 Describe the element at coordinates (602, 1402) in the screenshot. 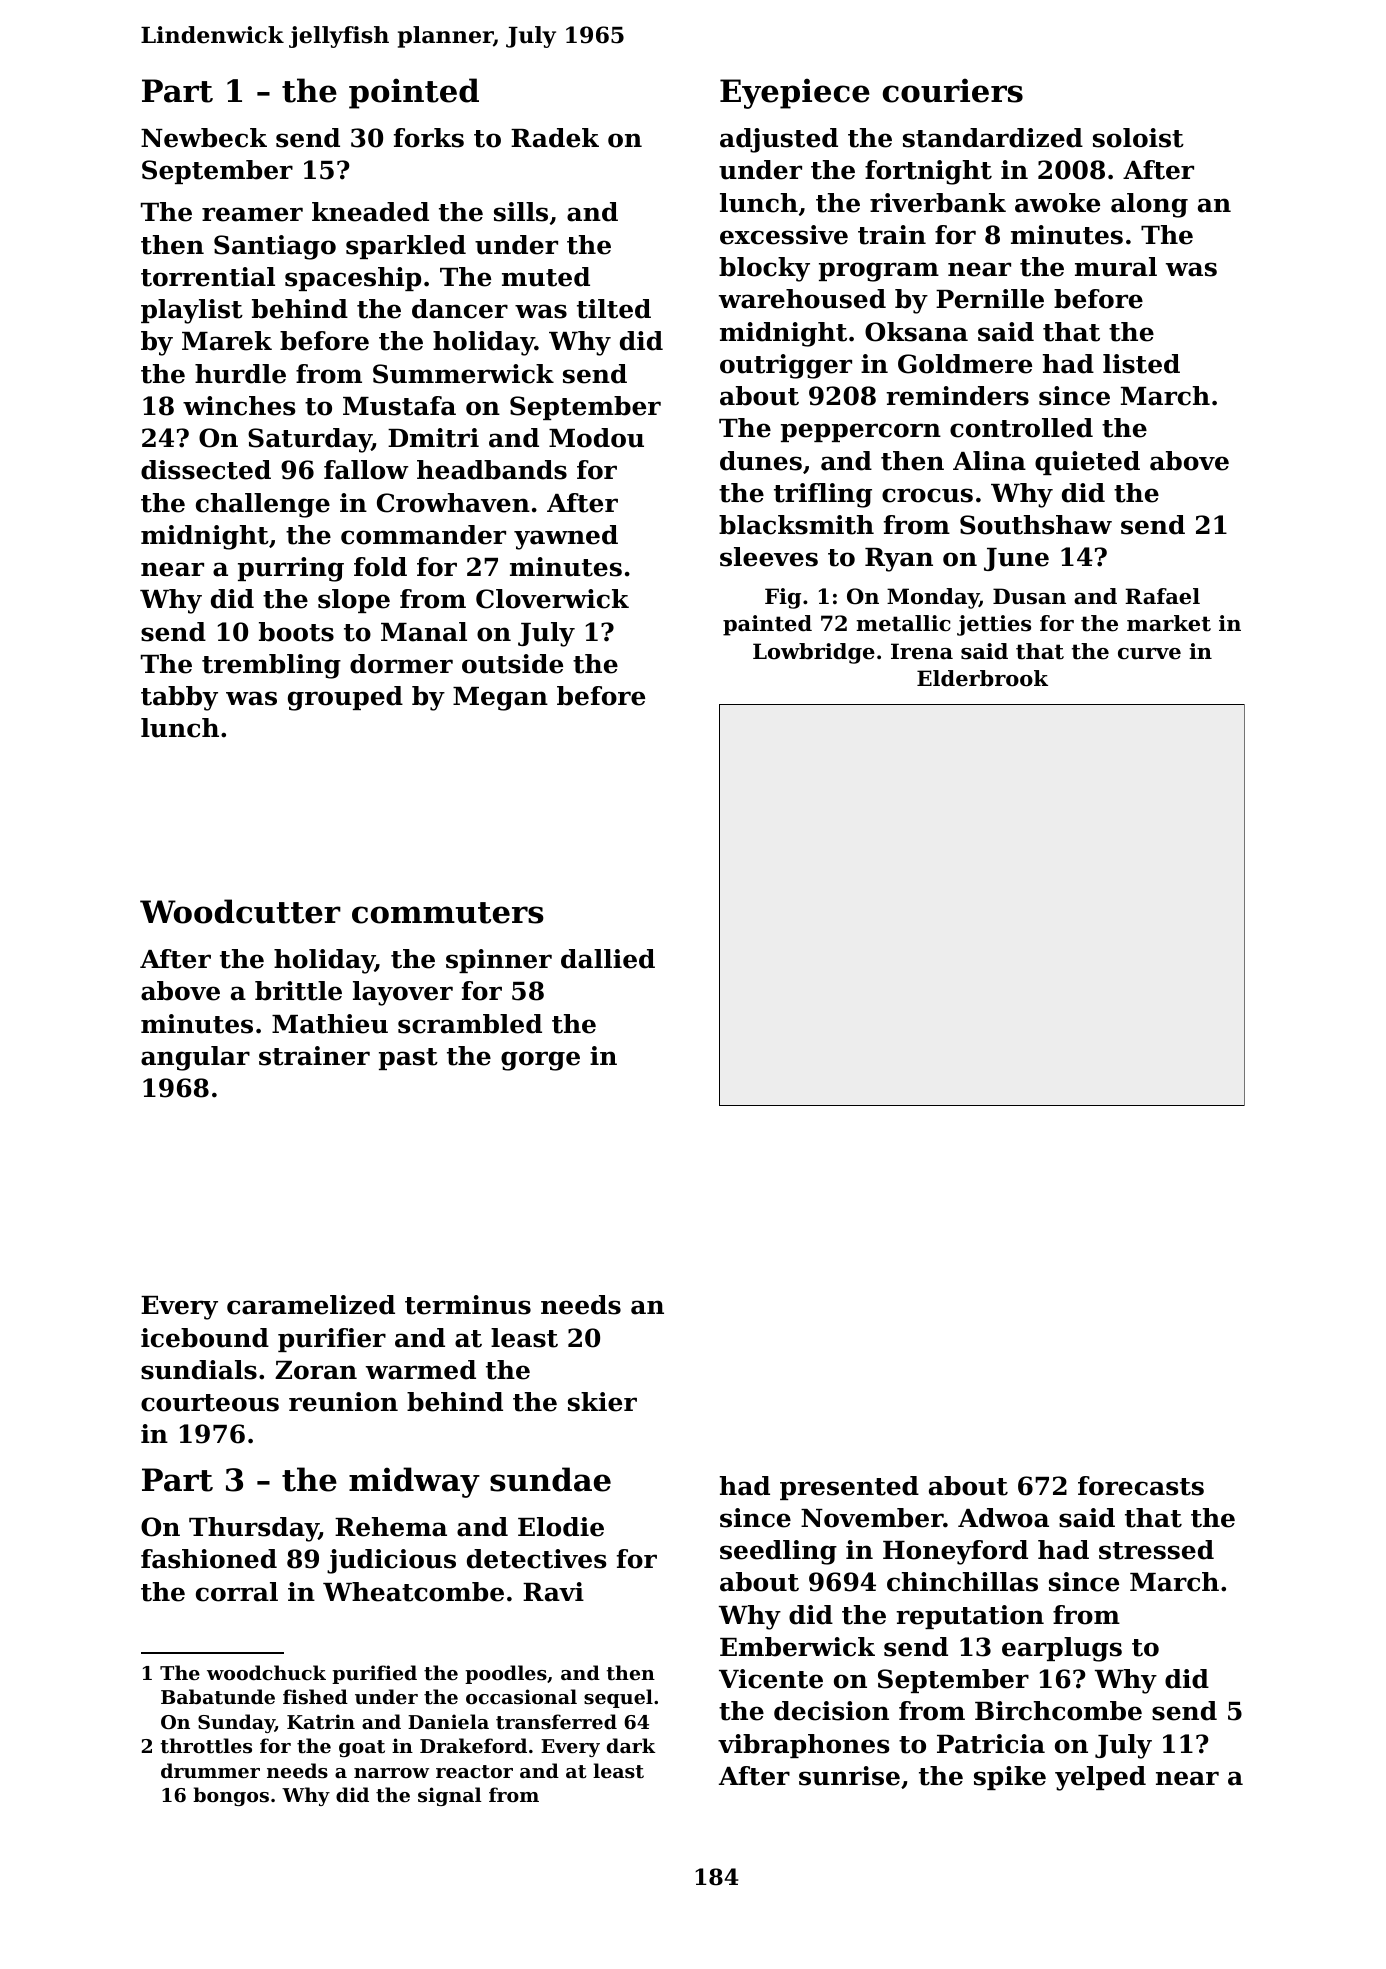

I see `skier` at that location.
